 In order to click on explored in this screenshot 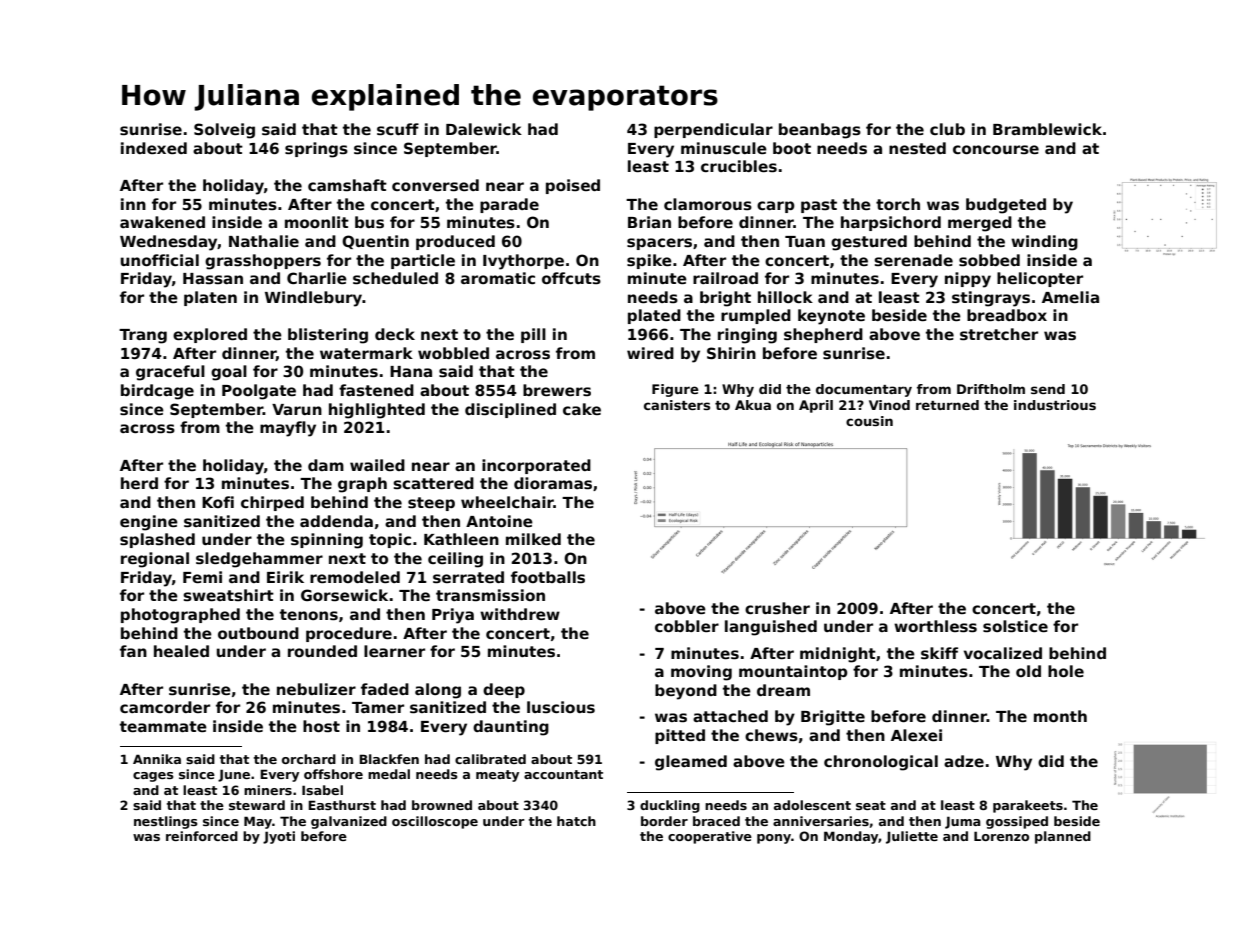, I will do `click(210, 335)`.
